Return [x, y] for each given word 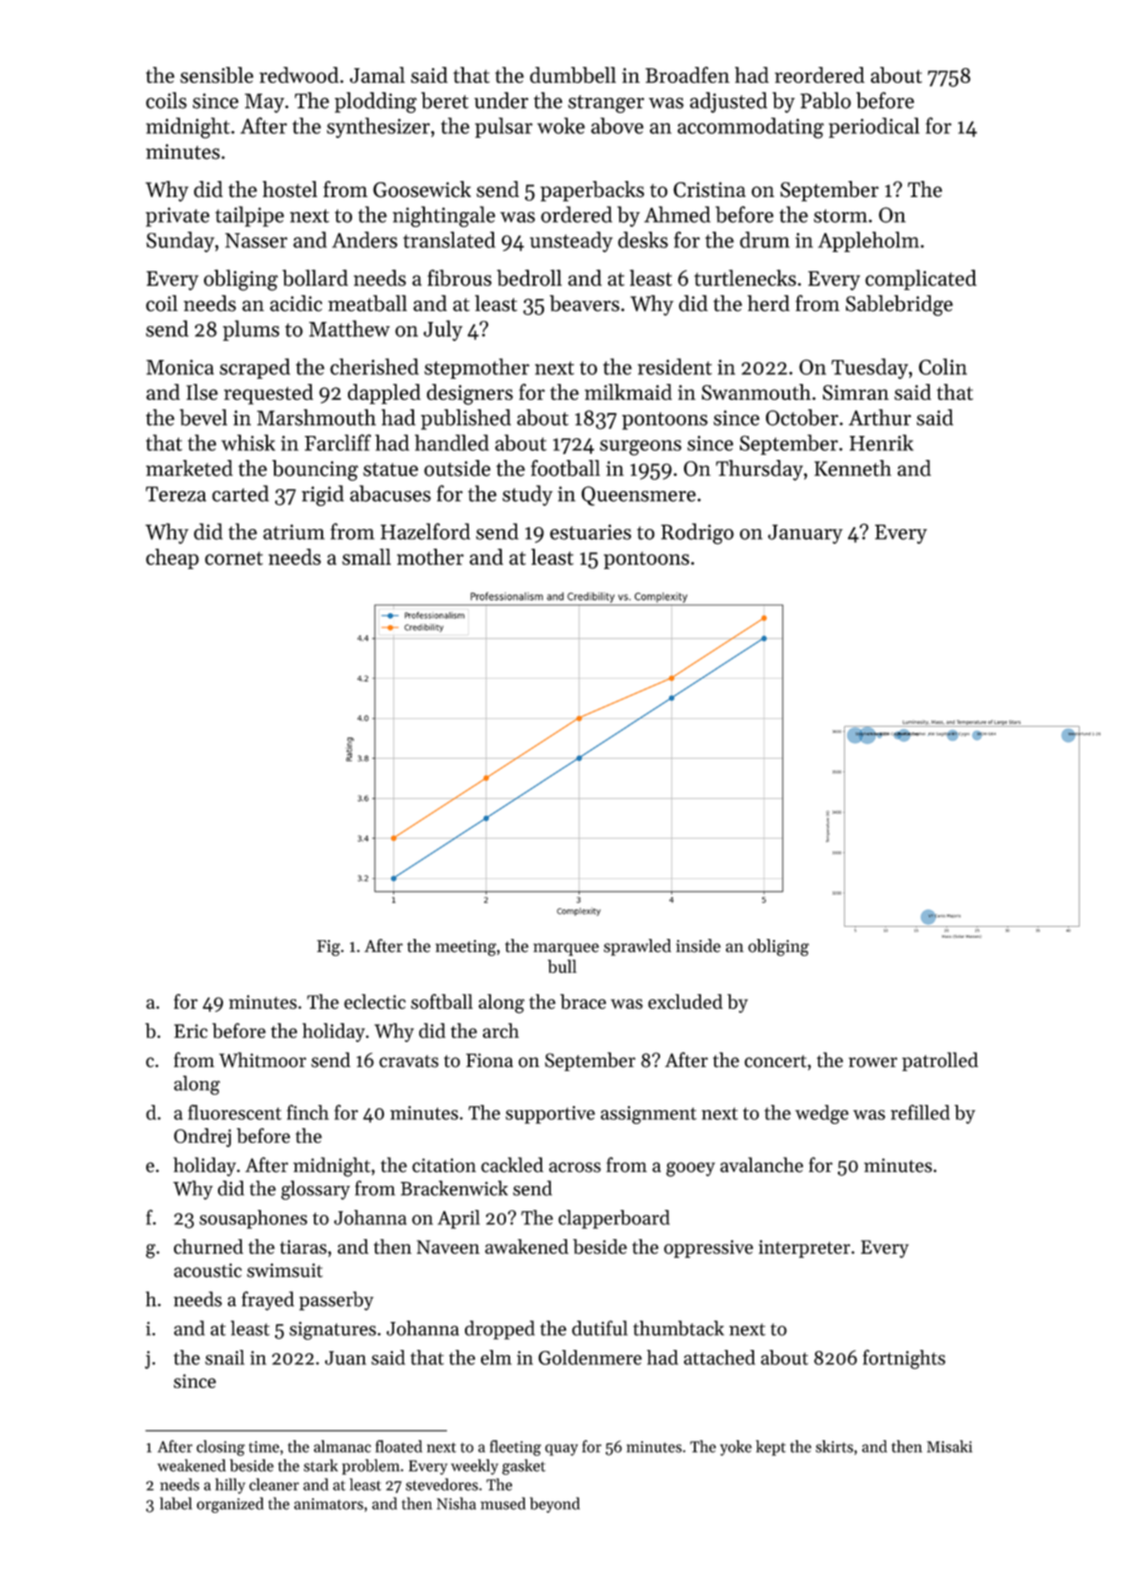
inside [698, 946]
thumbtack [678, 1328]
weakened [192, 1465]
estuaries [590, 532]
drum [765, 239]
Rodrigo [697, 534]
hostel [290, 189]
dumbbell [573, 75]
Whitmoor [262, 1060]
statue [390, 470]
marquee [566, 949]
